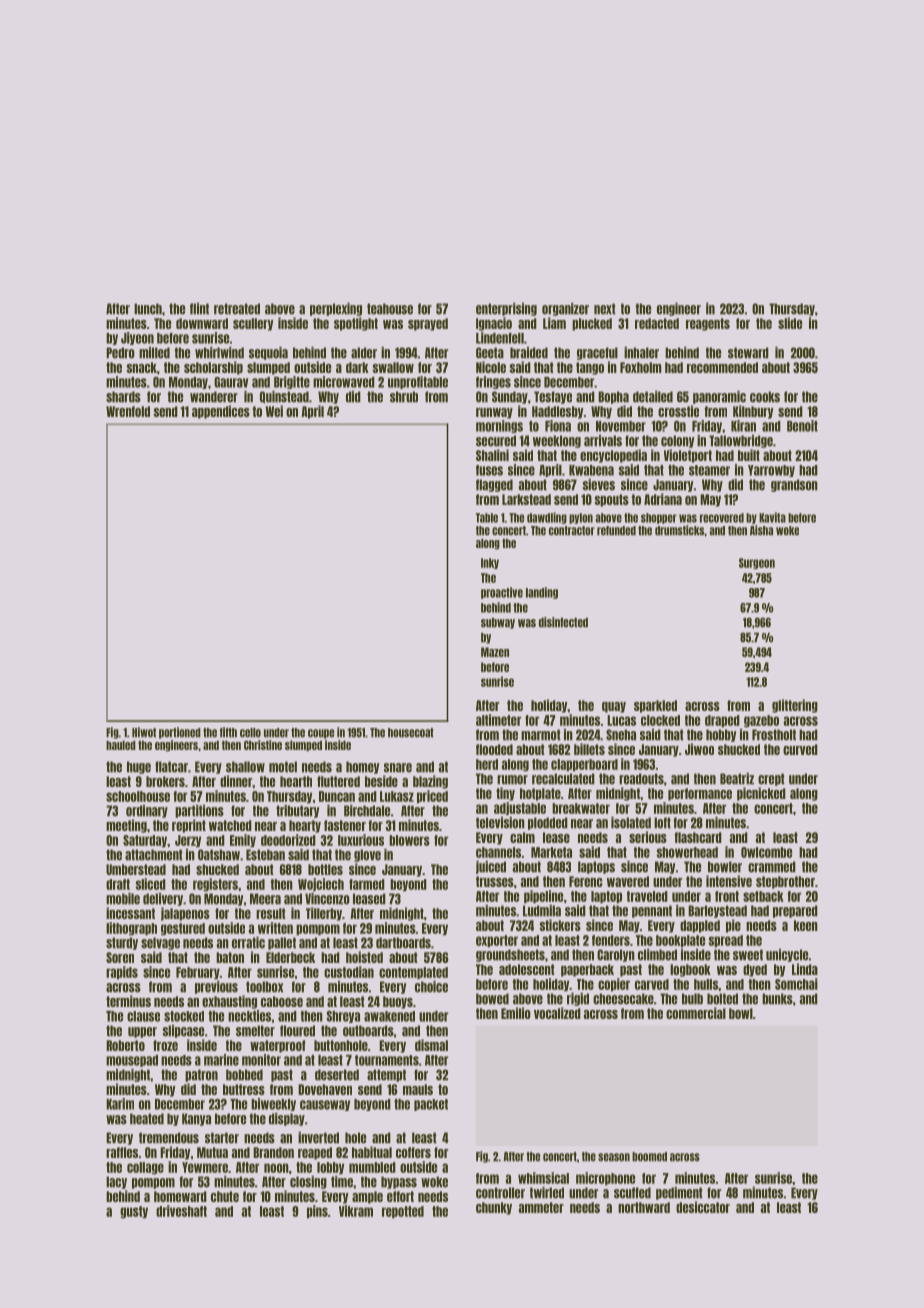 This document has height=1308, width=924. What do you see at coordinates (413, 973) in the document?
I see `contemplated` at bounding box center [413, 973].
